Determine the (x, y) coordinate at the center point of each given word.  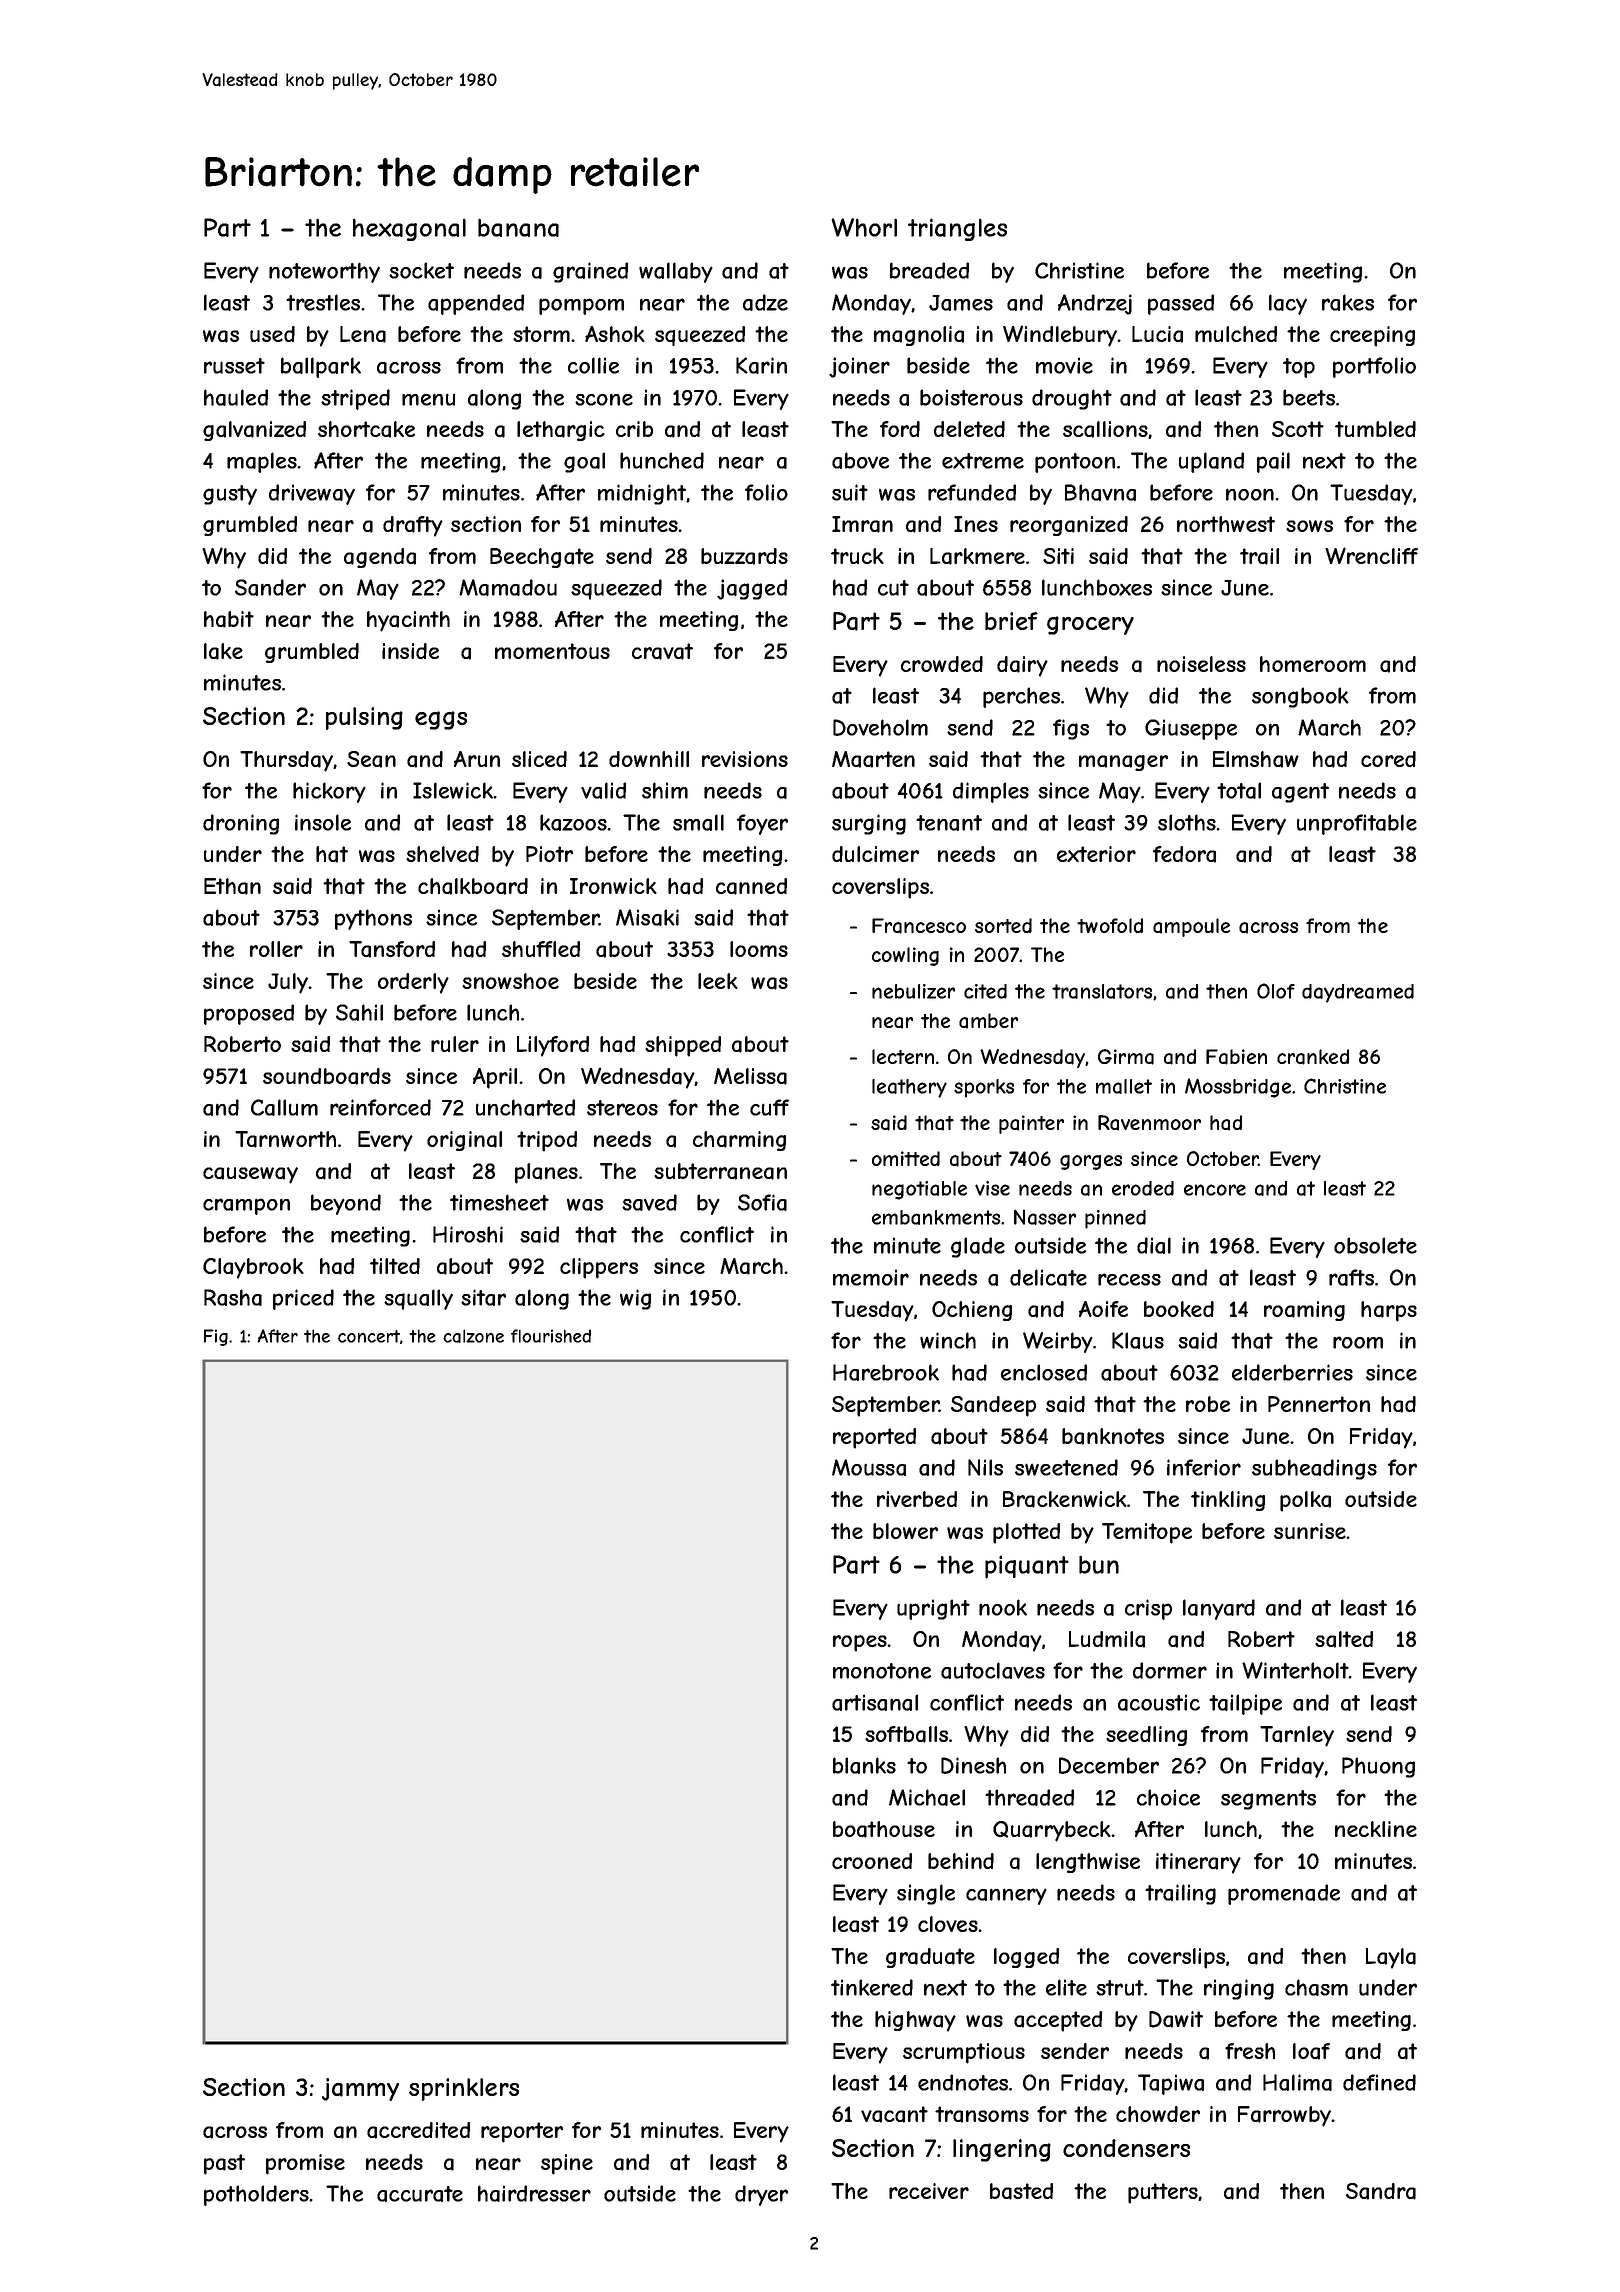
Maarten (873, 759)
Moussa (869, 1467)
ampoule (1191, 927)
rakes (1348, 302)
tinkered (872, 1987)
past (224, 2164)
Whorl (864, 227)
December (1109, 1765)
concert (369, 1336)
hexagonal (409, 230)
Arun (477, 759)
